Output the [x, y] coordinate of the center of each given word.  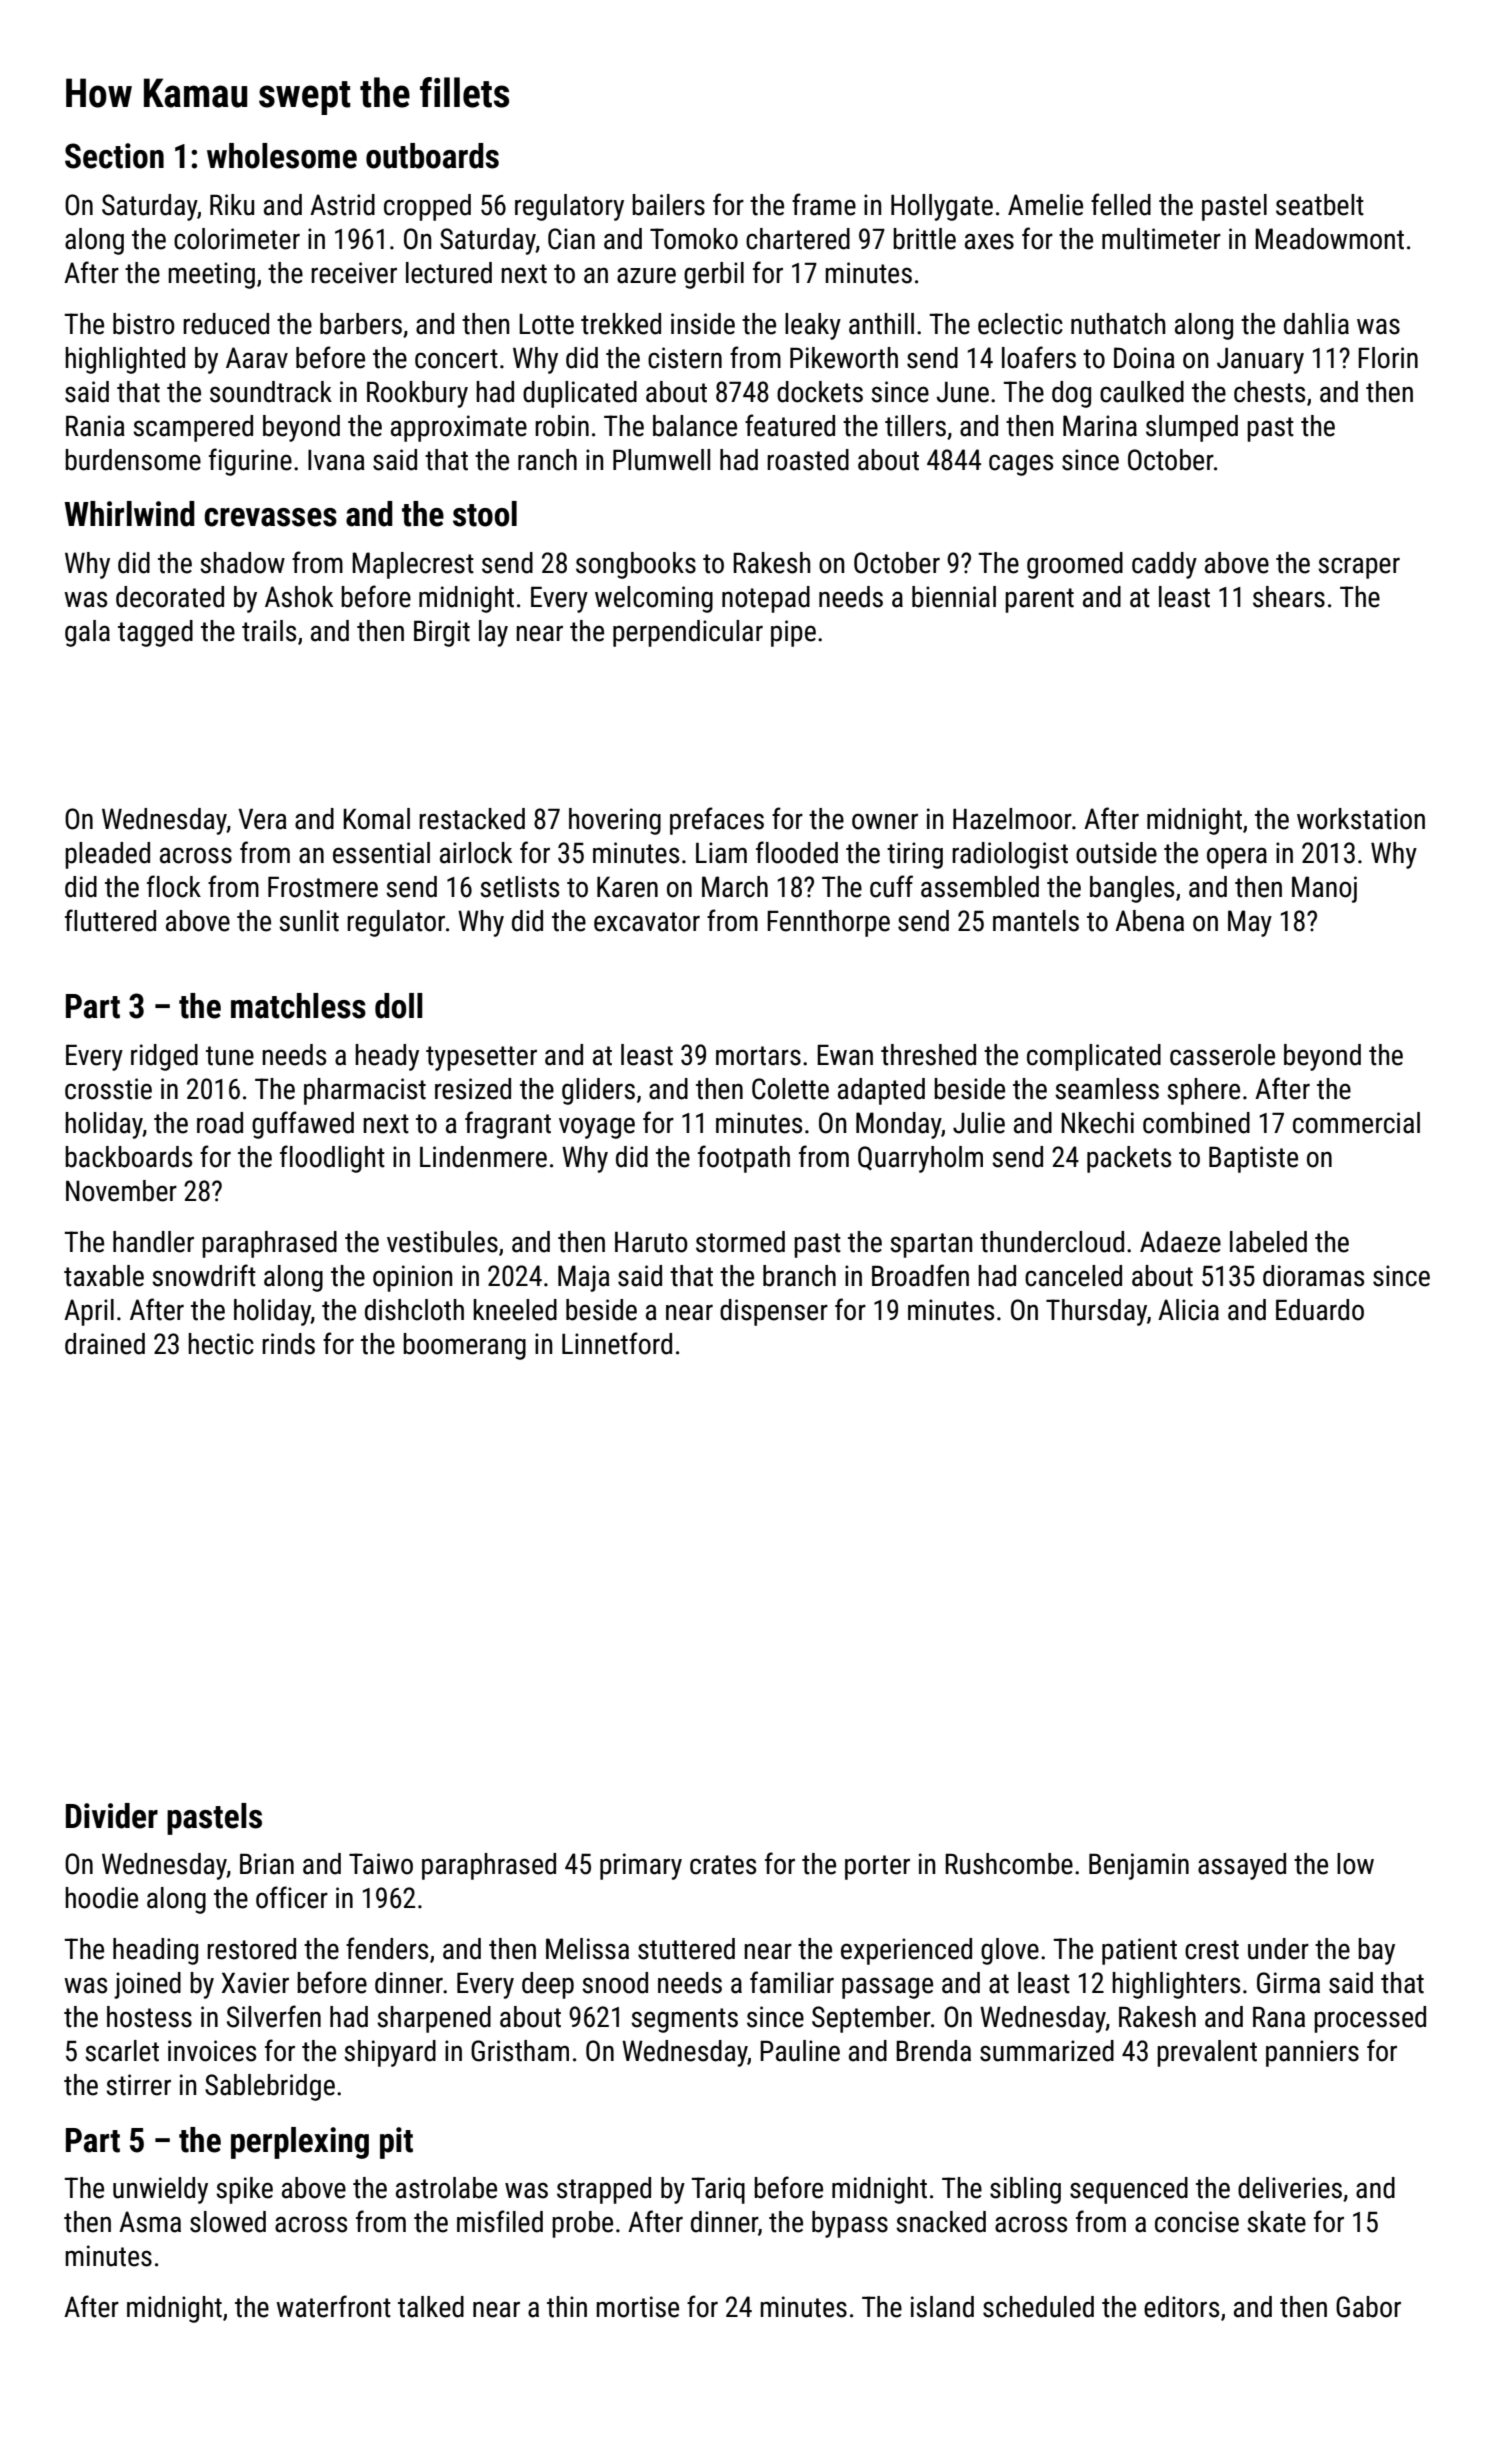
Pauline [800, 2051]
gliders [598, 1091]
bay [1376, 1951]
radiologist [1010, 855]
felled [1121, 204]
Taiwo [381, 1864]
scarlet [122, 2051]
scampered [193, 428]
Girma [1288, 1983]
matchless [298, 1006]
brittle [924, 239]
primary [641, 1866]
